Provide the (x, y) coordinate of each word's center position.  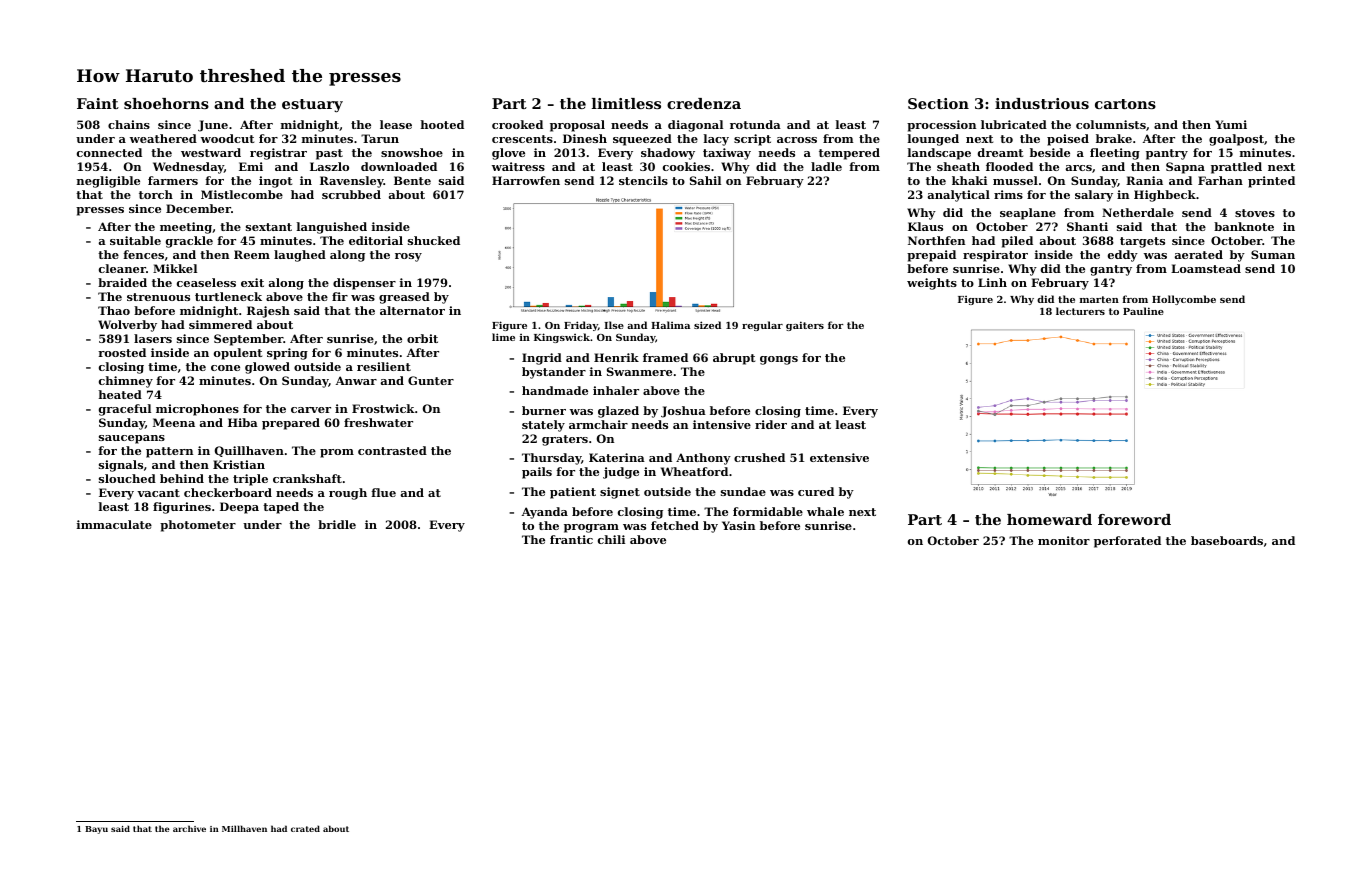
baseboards (1227, 540)
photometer (198, 526)
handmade (555, 390)
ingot (275, 182)
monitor (1064, 540)
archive (189, 828)
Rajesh (268, 312)
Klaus (925, 226)
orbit (422, 338)
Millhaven (244, 828)
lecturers (1080, 311)
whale (825, 511)
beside (1050, 152)
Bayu (96, 830)
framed (665, 357)
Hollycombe (1184, 300)
